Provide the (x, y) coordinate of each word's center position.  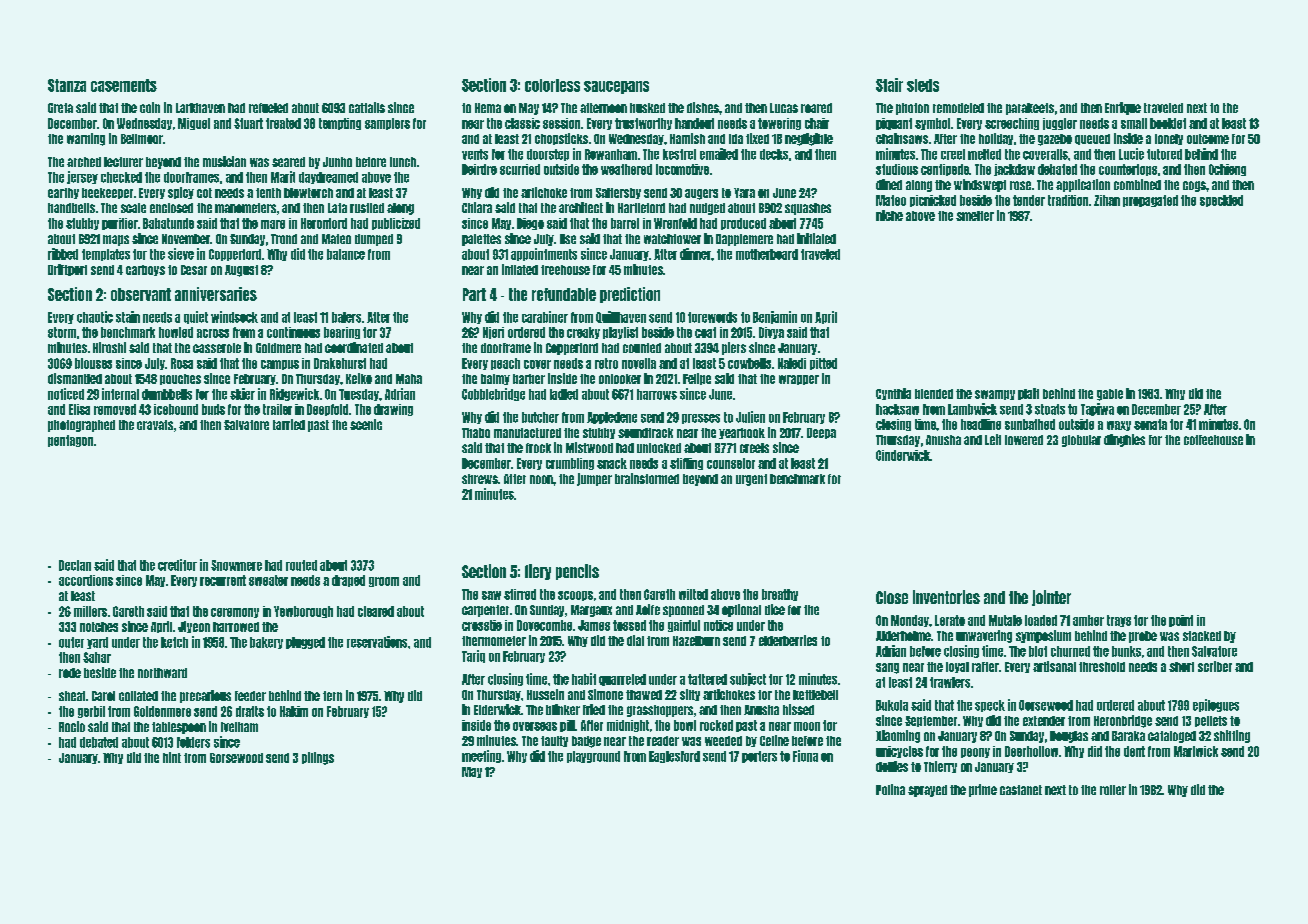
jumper (594, 479)
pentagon (70, 441)
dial (635, 640)
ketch (174, 642)
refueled (268, 108)
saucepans (616, 87)
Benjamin (775, 317)
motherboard (767, 254)
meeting (481, 756)
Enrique (1123, 108)
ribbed (63, 254)
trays (1119, 621)
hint (172, 757)
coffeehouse (1213, 440)
